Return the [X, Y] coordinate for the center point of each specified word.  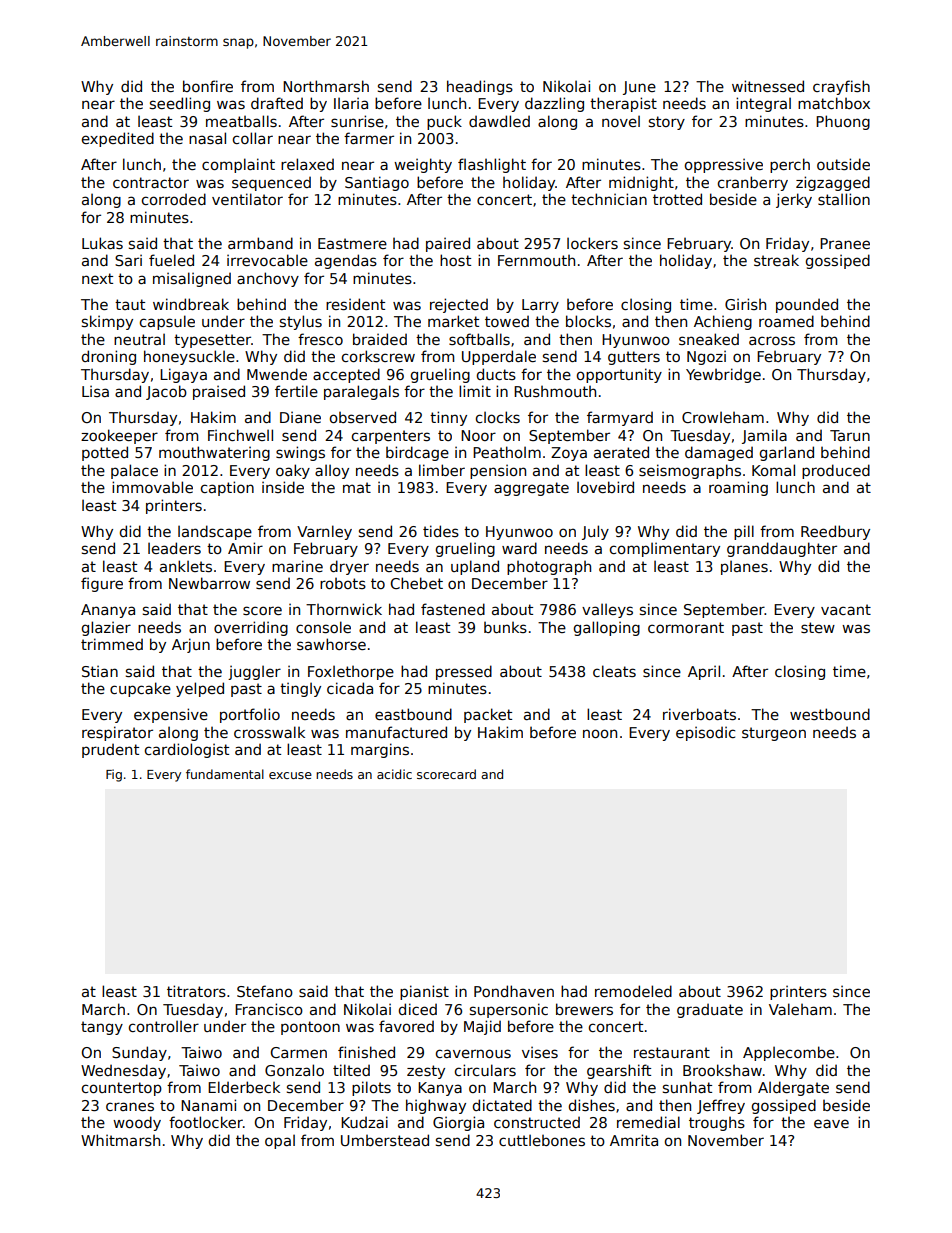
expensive [171, 715]
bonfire [208, 86]
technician [609, 199]
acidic [394, 774]
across [772, 340]
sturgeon [774, 734]
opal [280, 1141]
